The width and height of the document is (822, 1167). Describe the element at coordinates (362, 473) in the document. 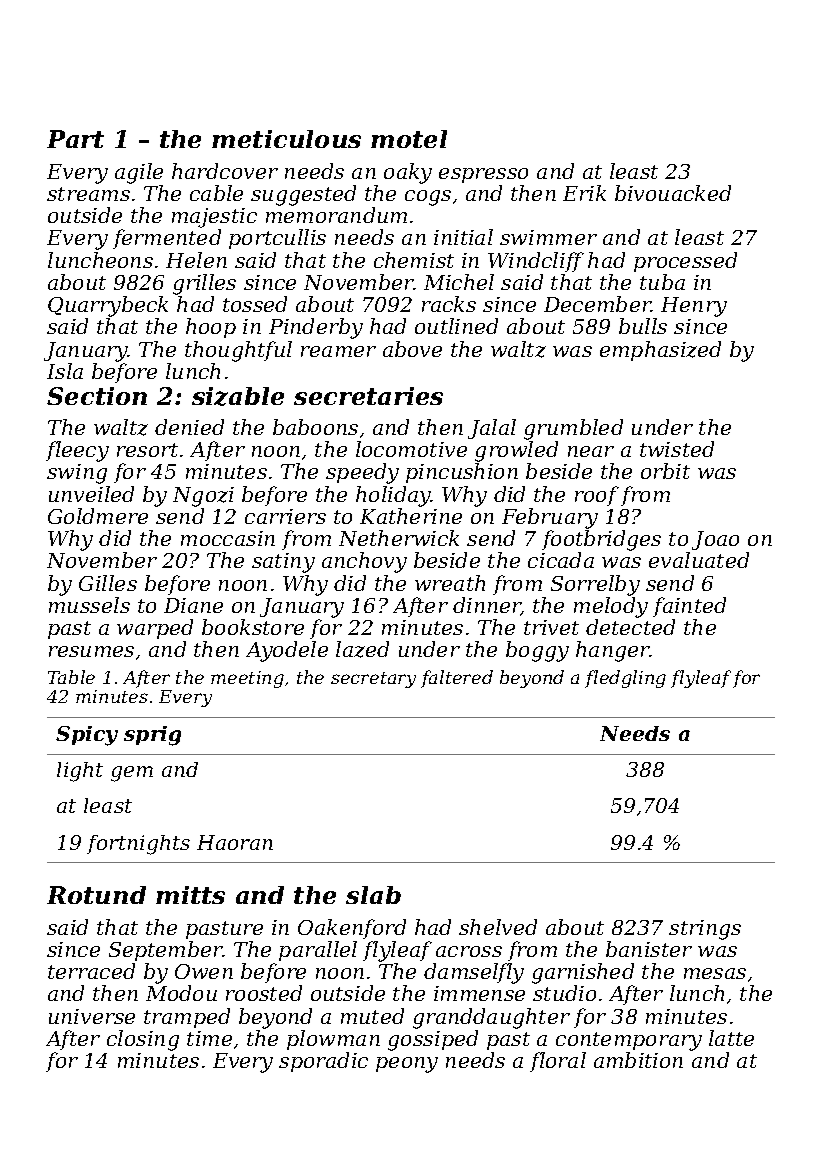

I see `speedy` at that location.
